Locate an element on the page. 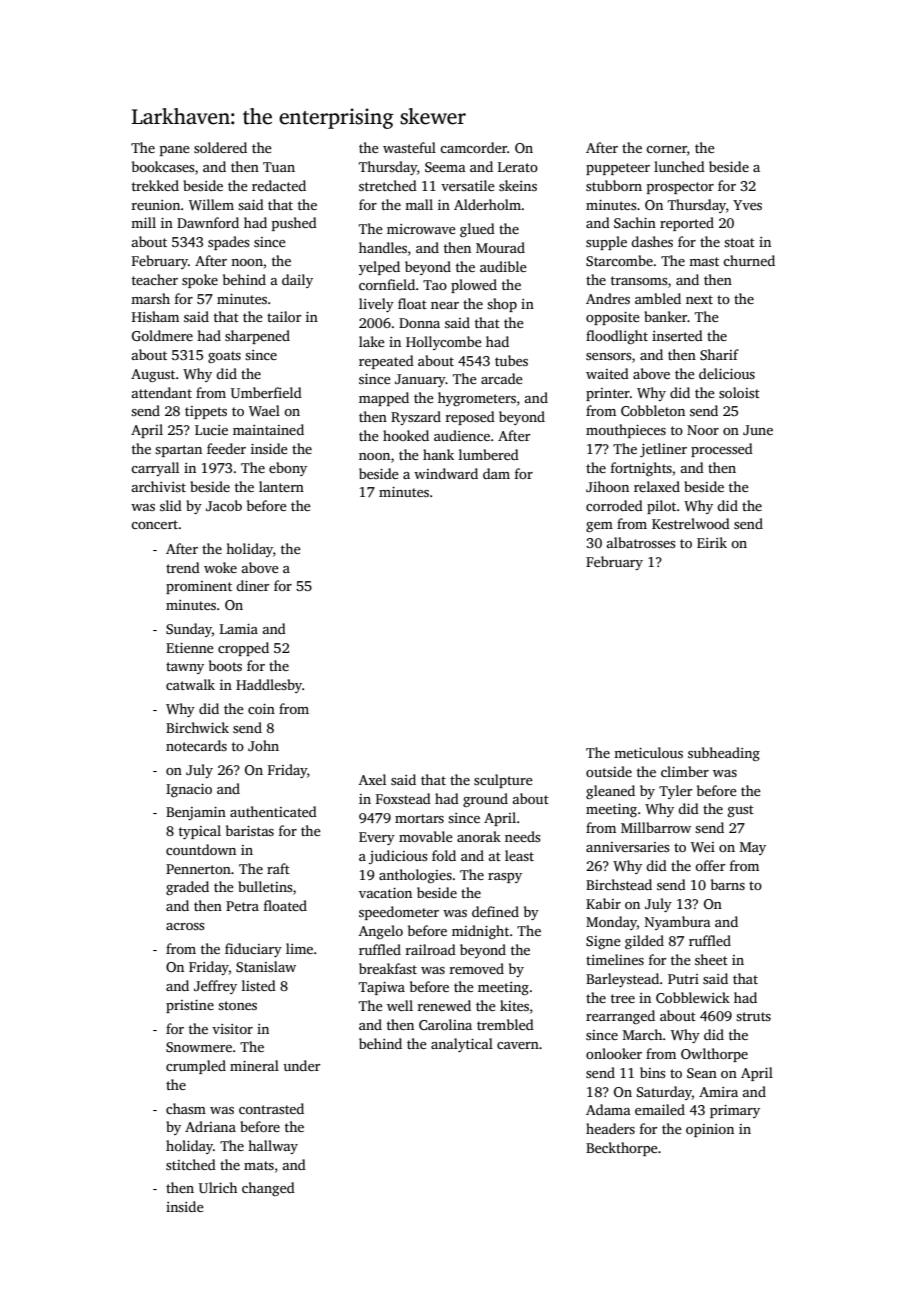 The height and width of the page is (1316, 908). soloist is located at coordinates (739, 392).
